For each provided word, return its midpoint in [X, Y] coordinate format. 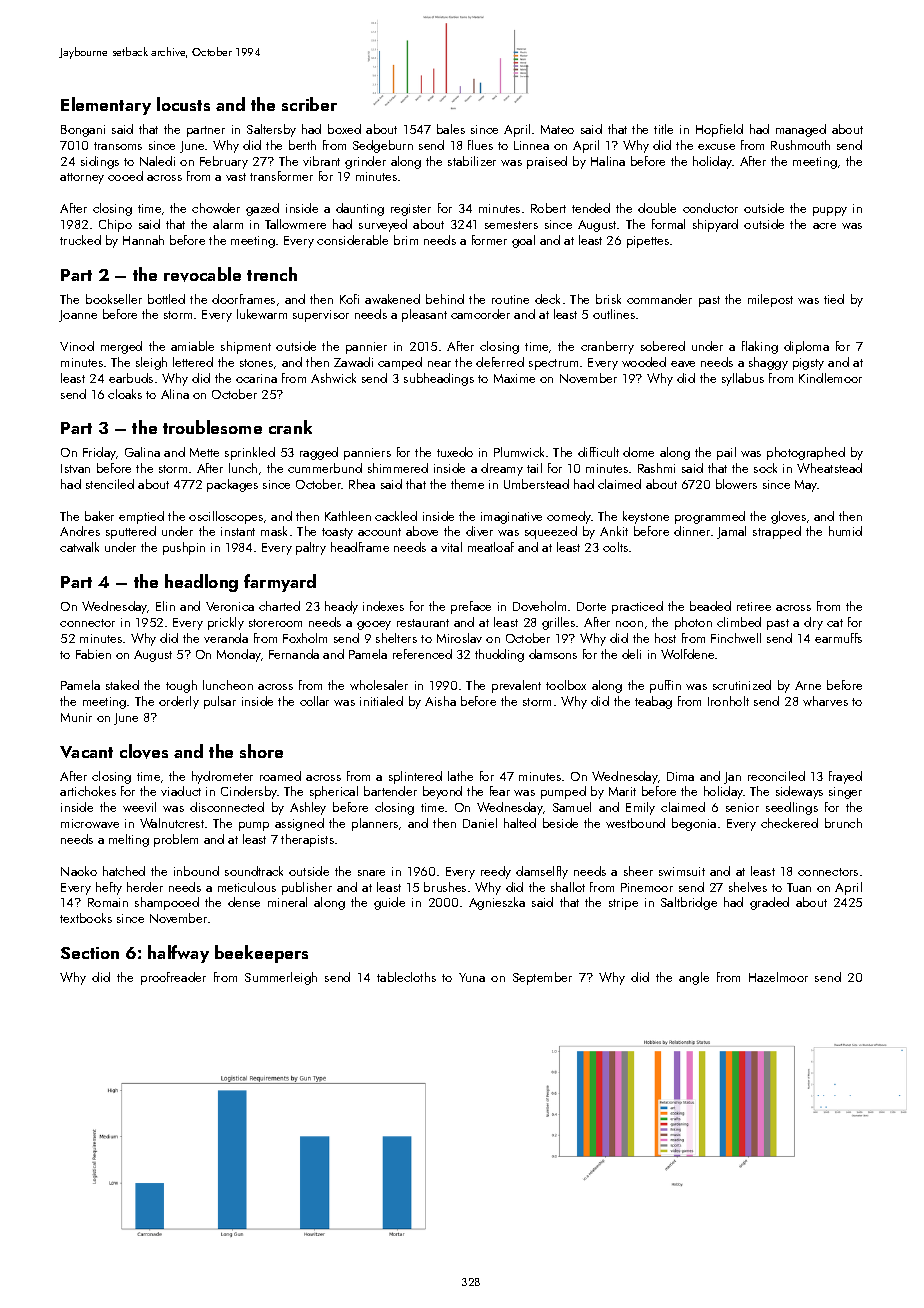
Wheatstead [829, 468]
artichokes [88, 791]
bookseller [114, 299]
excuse [716, 147]
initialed [381, 701]
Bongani [83, 131]
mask [274, 531]
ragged [319, 453]
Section [90, 953]
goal [523, 241]
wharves [825, 701]
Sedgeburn [383, 146]
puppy [830, 211]
